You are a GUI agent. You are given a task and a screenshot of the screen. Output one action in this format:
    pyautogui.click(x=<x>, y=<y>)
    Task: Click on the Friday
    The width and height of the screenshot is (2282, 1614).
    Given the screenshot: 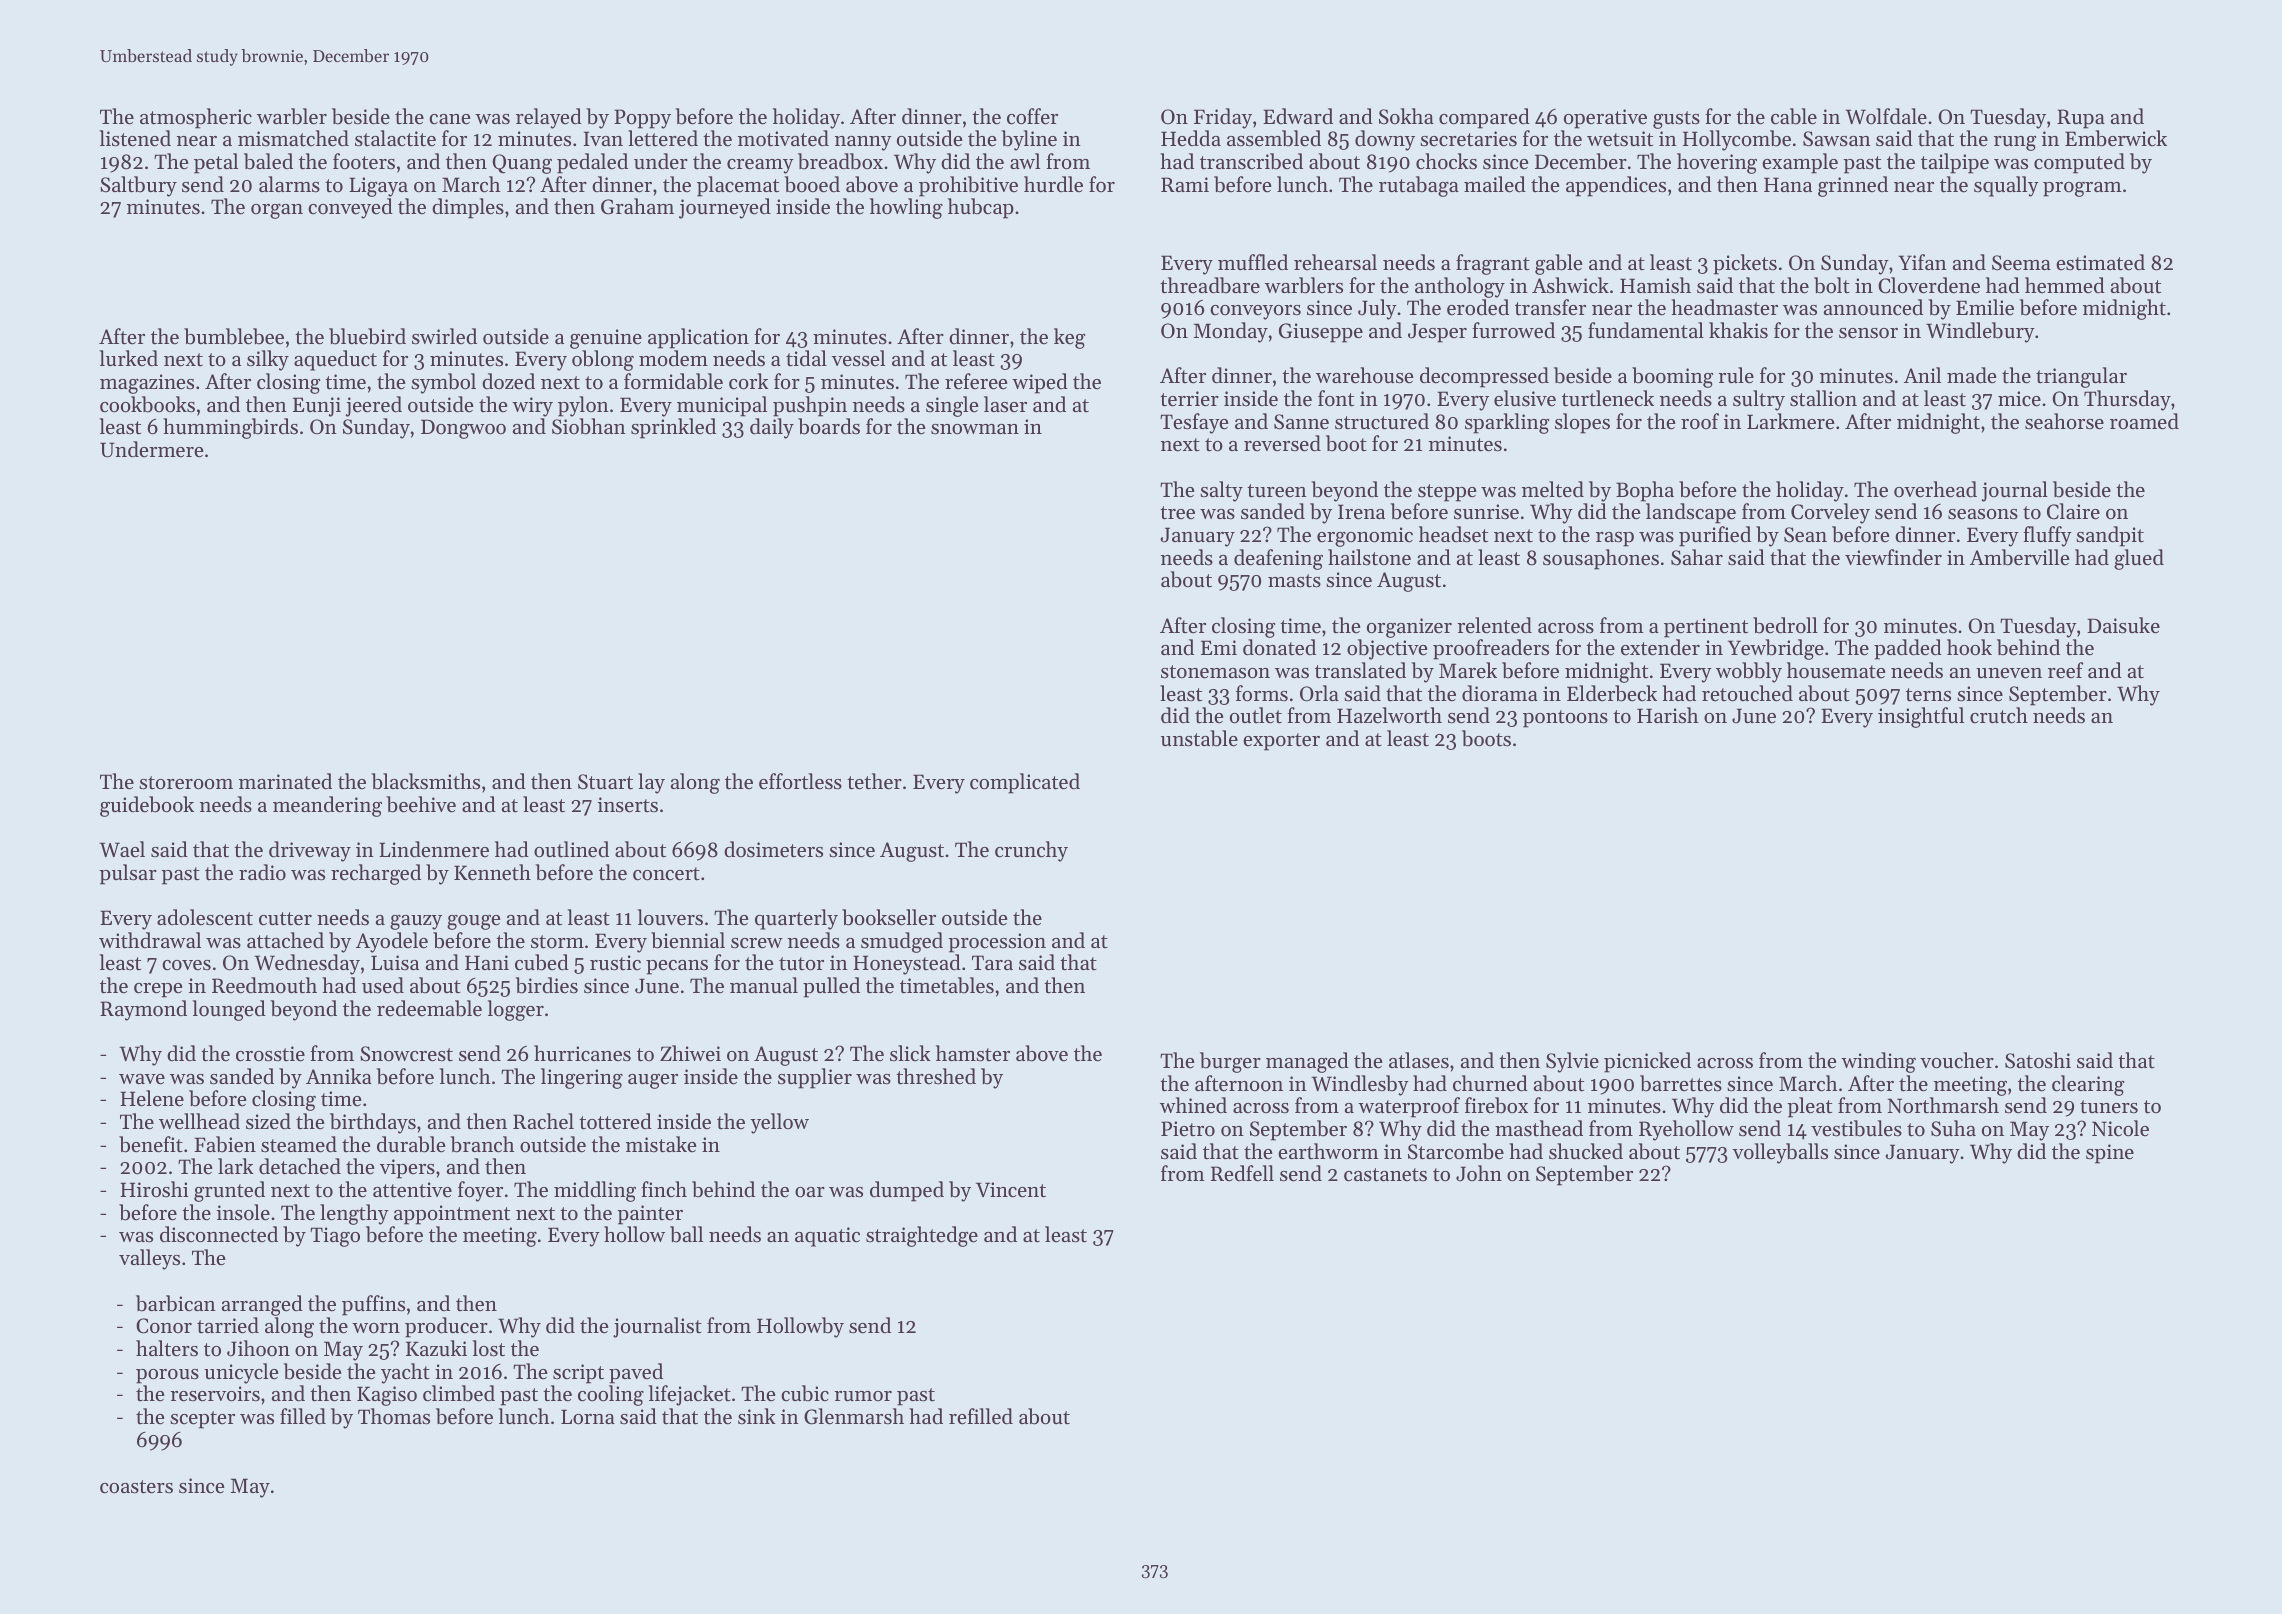 What is the action you would take?
    pyautogui.click(x=1223, y=118)
